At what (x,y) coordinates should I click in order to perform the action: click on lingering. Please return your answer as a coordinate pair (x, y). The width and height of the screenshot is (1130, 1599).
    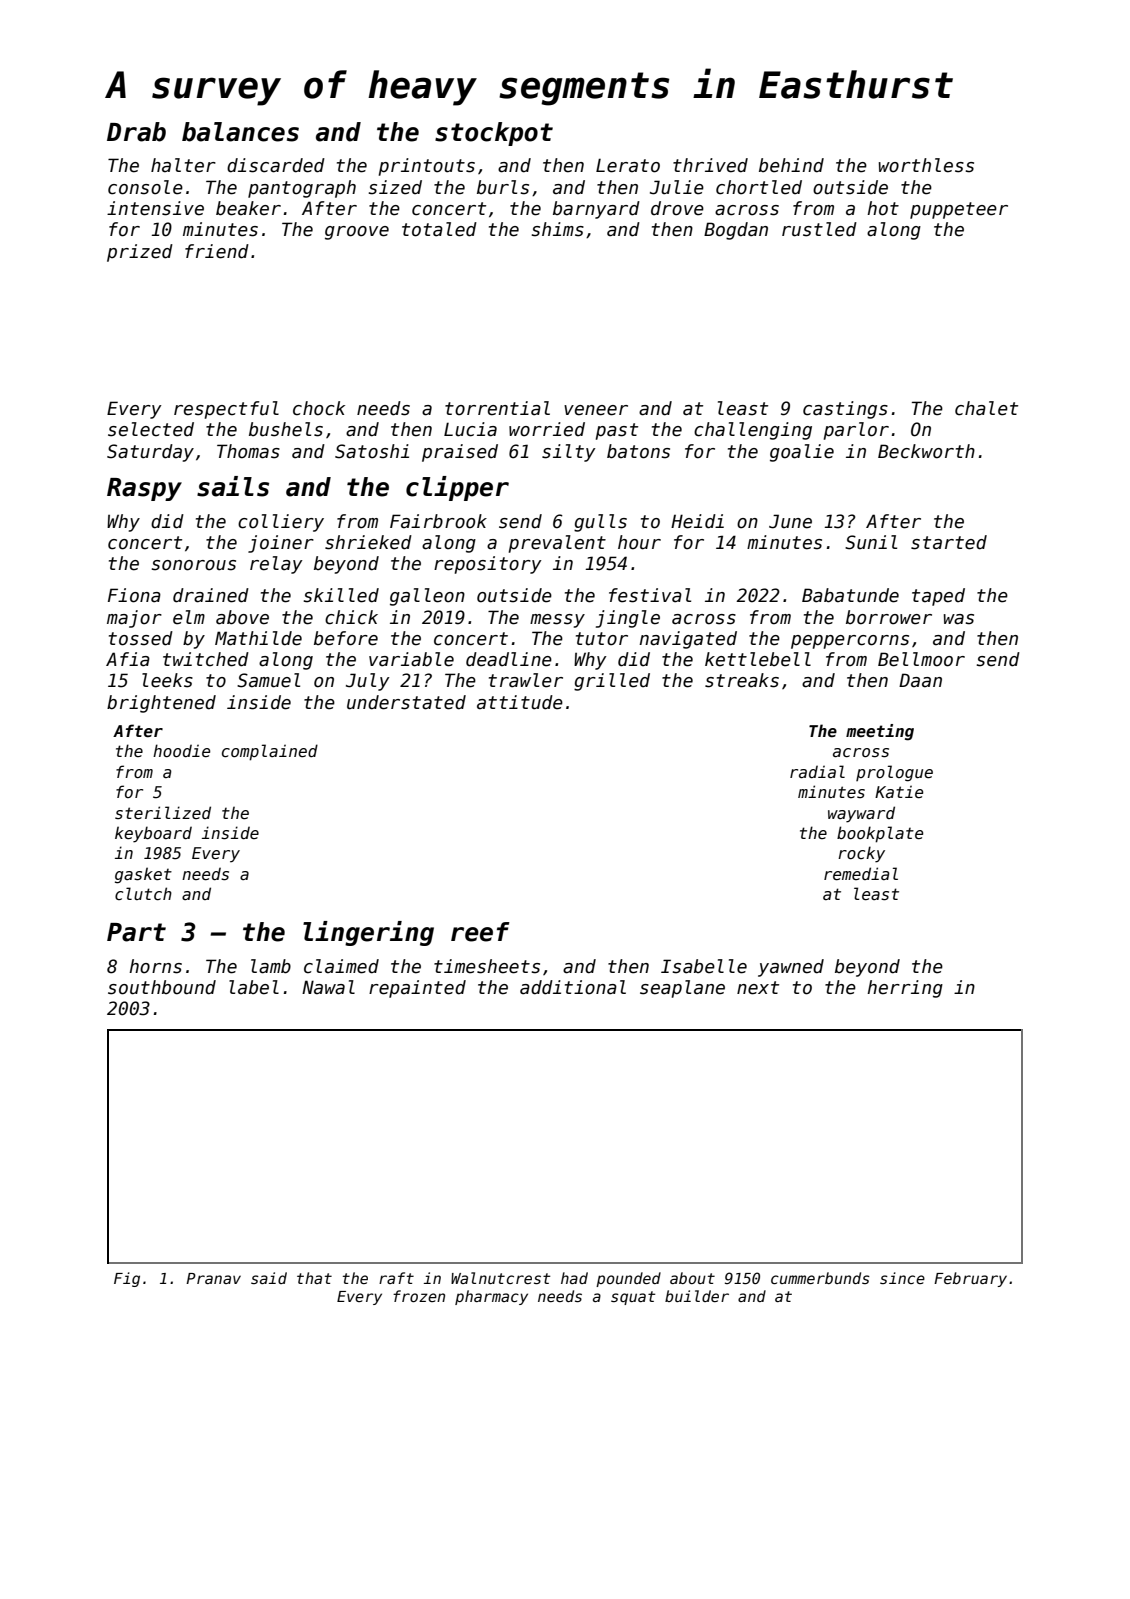
    Looking at the image, I should click on (368, 933).
